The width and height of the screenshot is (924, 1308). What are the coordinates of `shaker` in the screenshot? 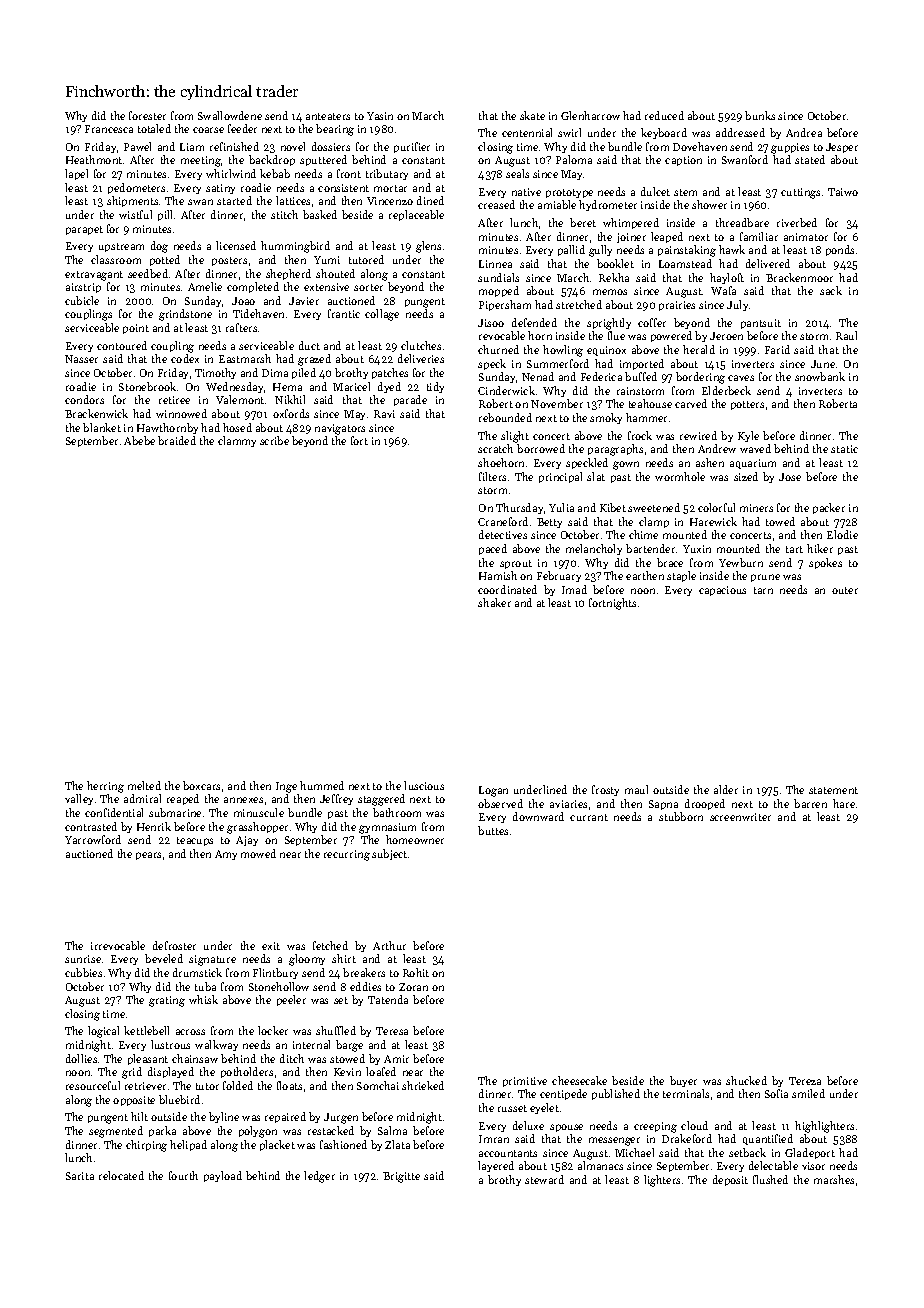 It's located at (494, 602).
